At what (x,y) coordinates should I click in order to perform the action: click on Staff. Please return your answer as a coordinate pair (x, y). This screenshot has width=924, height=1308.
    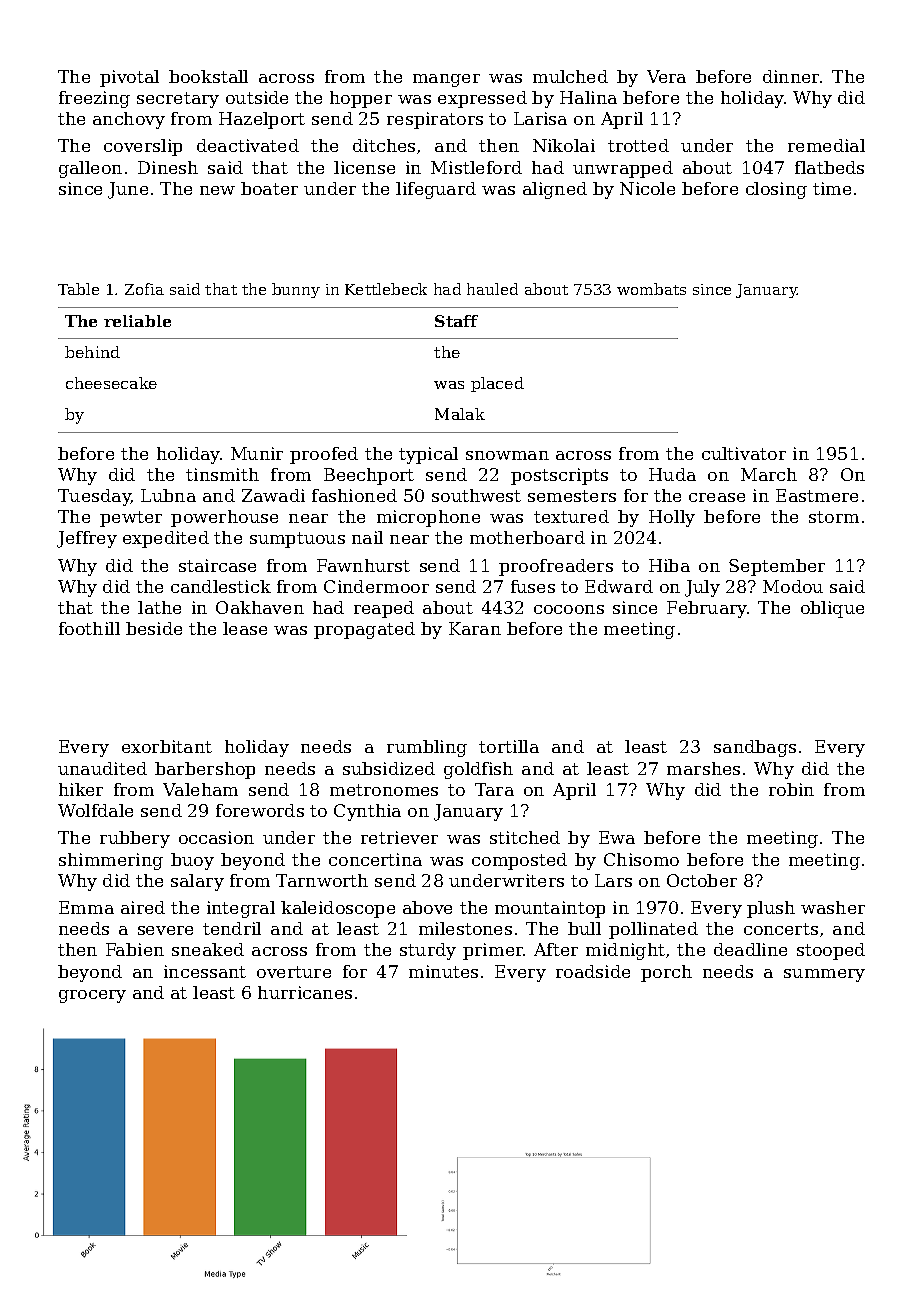
    Looking at the image, I should click on (456, 321).
